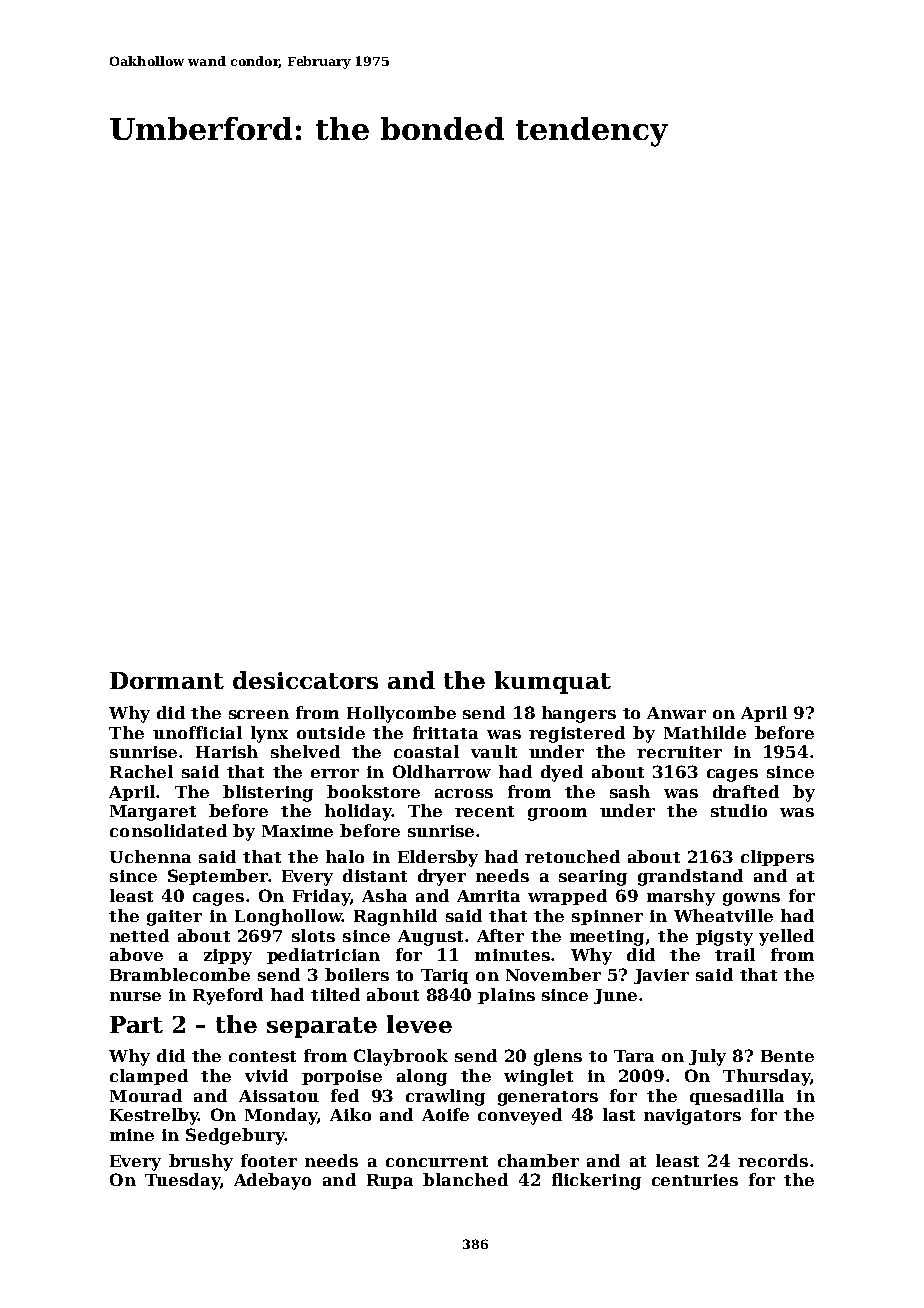 This screenshot has height=1308, width=924. Describe the element at coordinates (395, 917) in the screenshot. I see `Ragnhild` at that location.
